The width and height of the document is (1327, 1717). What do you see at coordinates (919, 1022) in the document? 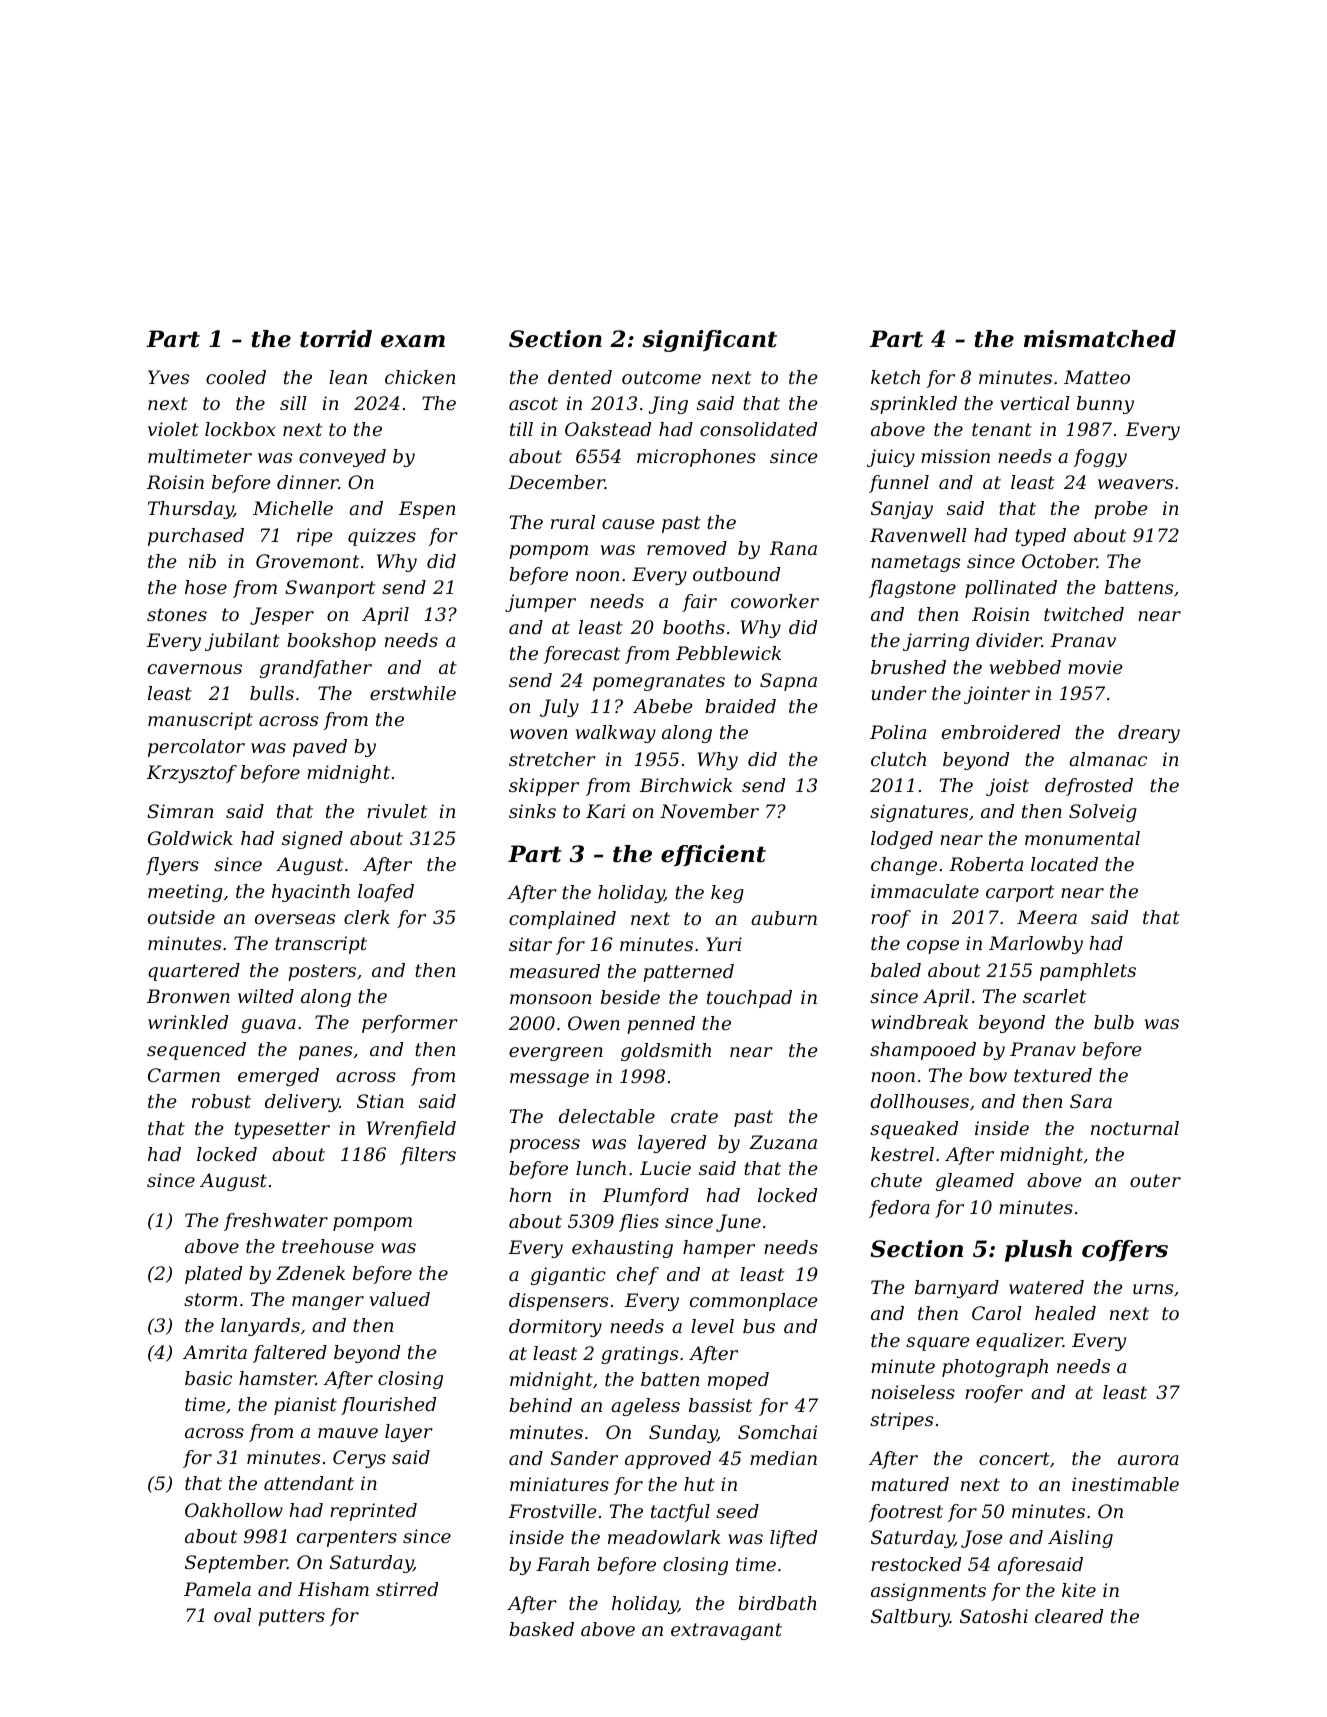
I see `windbreak` at bounding box center [919, 1022].
